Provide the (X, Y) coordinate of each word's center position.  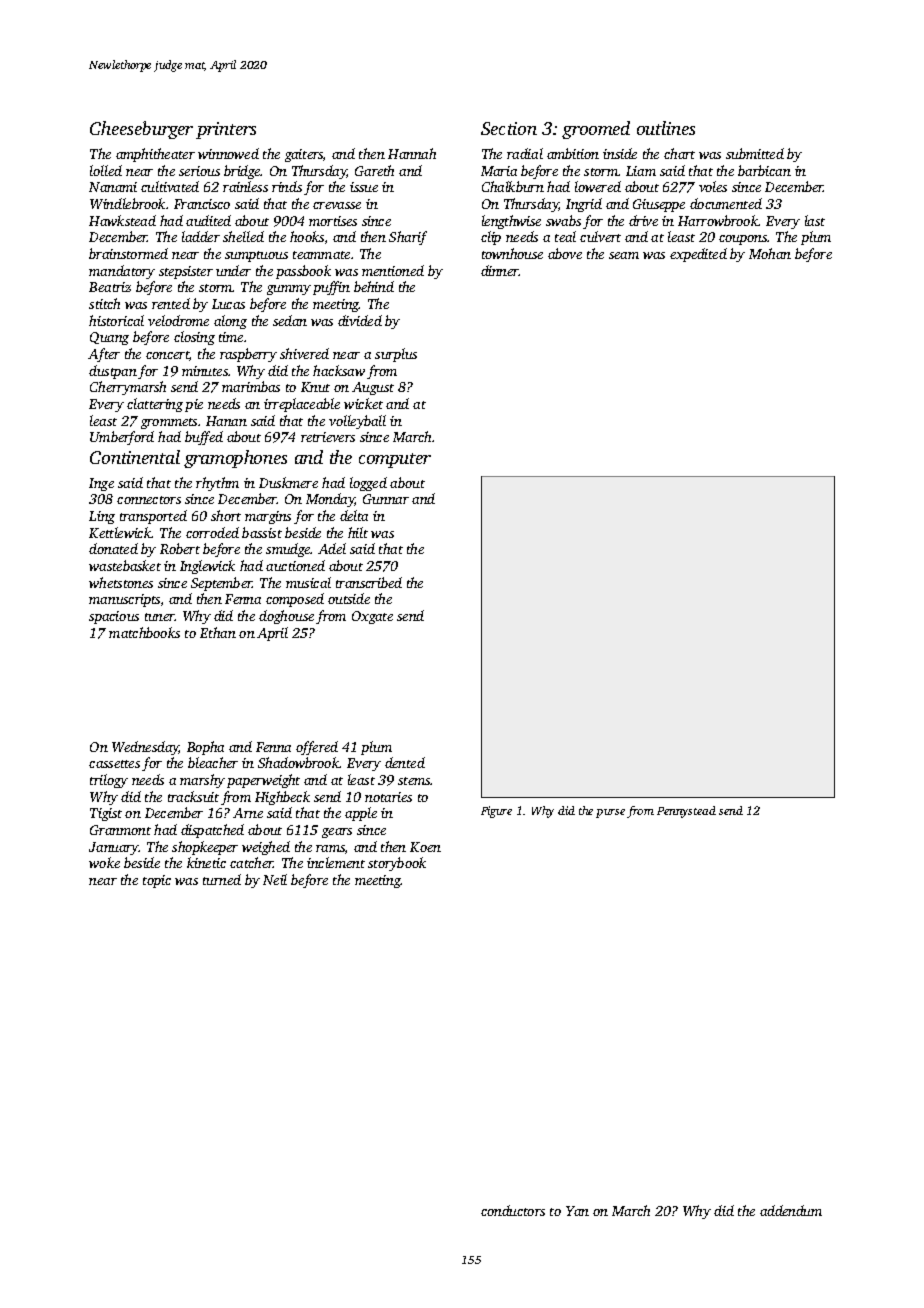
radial (525, 153)
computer (395, 460)
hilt (358, 532)
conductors (513, 1210)
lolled (106, 170)
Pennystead (686, 812)
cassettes (114, 764)
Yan (577, 1211)
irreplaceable (302, 405)
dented (405, 762)
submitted (755, 153)
